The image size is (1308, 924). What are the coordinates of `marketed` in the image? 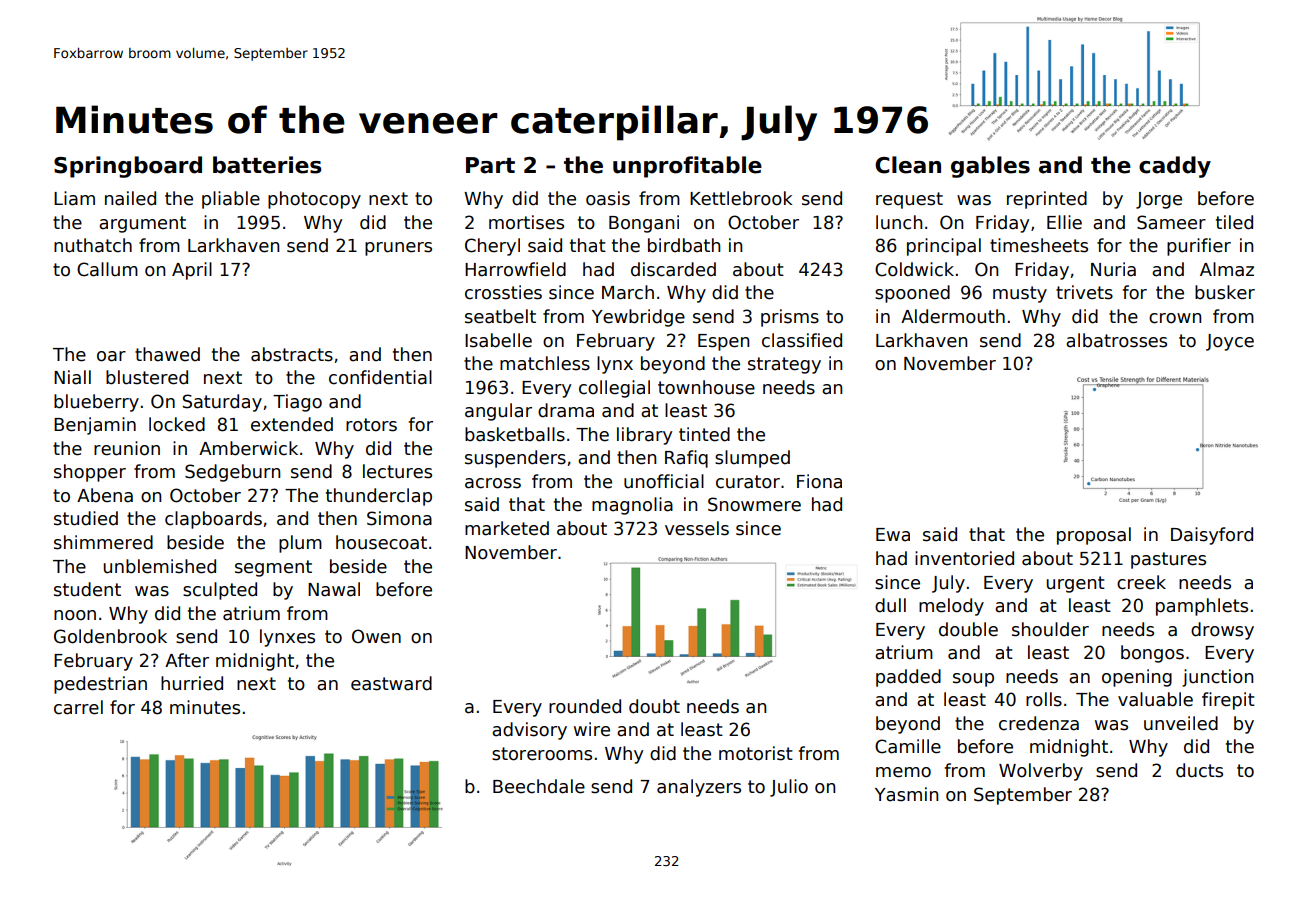 It's located at (507, 528).
